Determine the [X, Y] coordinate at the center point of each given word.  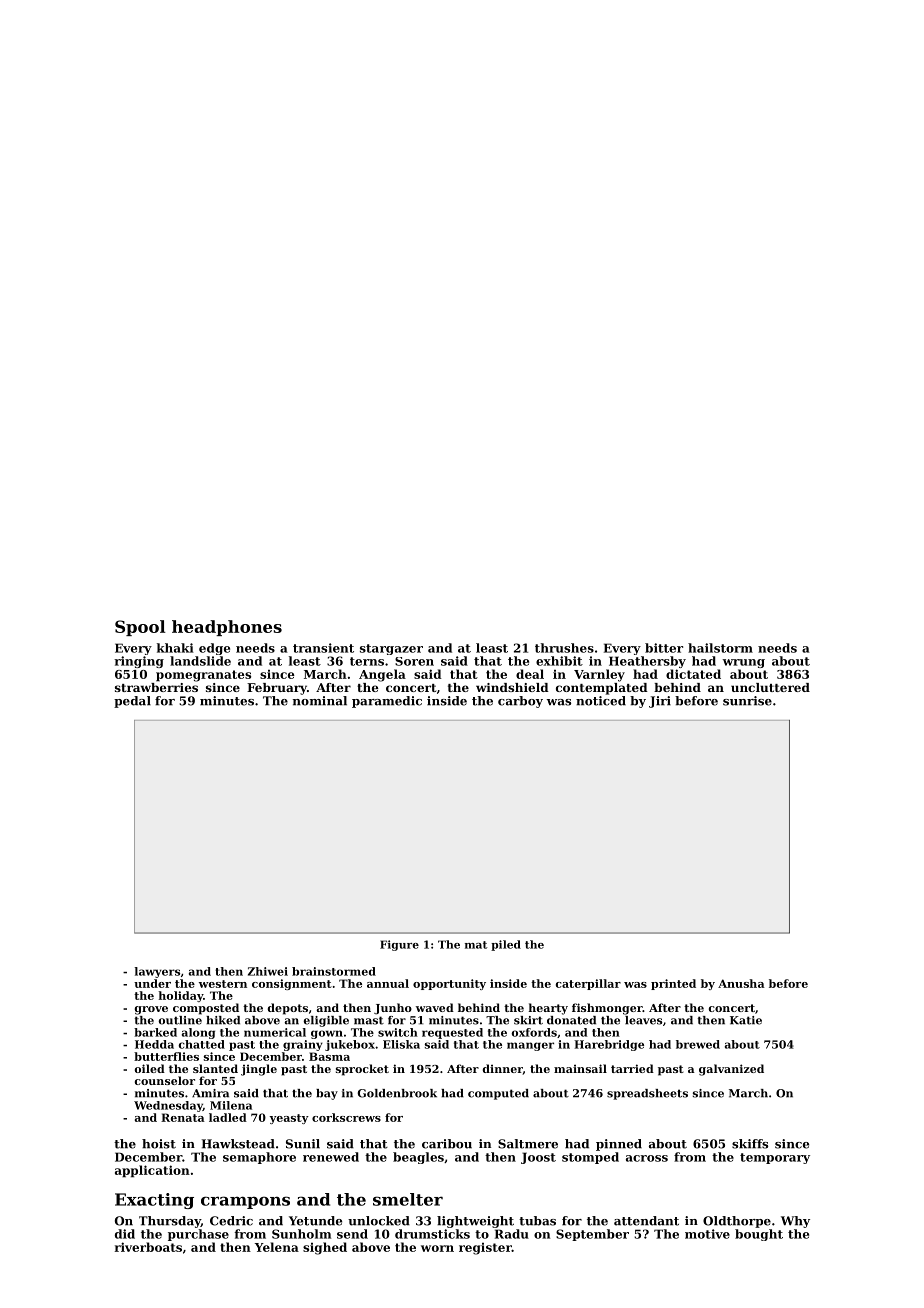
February [277, 689]
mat [476, 945]
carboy [520, 702]
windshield [512, 687]
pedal [132, 702]
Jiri [660, 702]
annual [388, 983]
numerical [275, 1032]
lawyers [157, 972]
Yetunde [315, 1221]
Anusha [741, 983]
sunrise [747, 701]
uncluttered [770, 687]
